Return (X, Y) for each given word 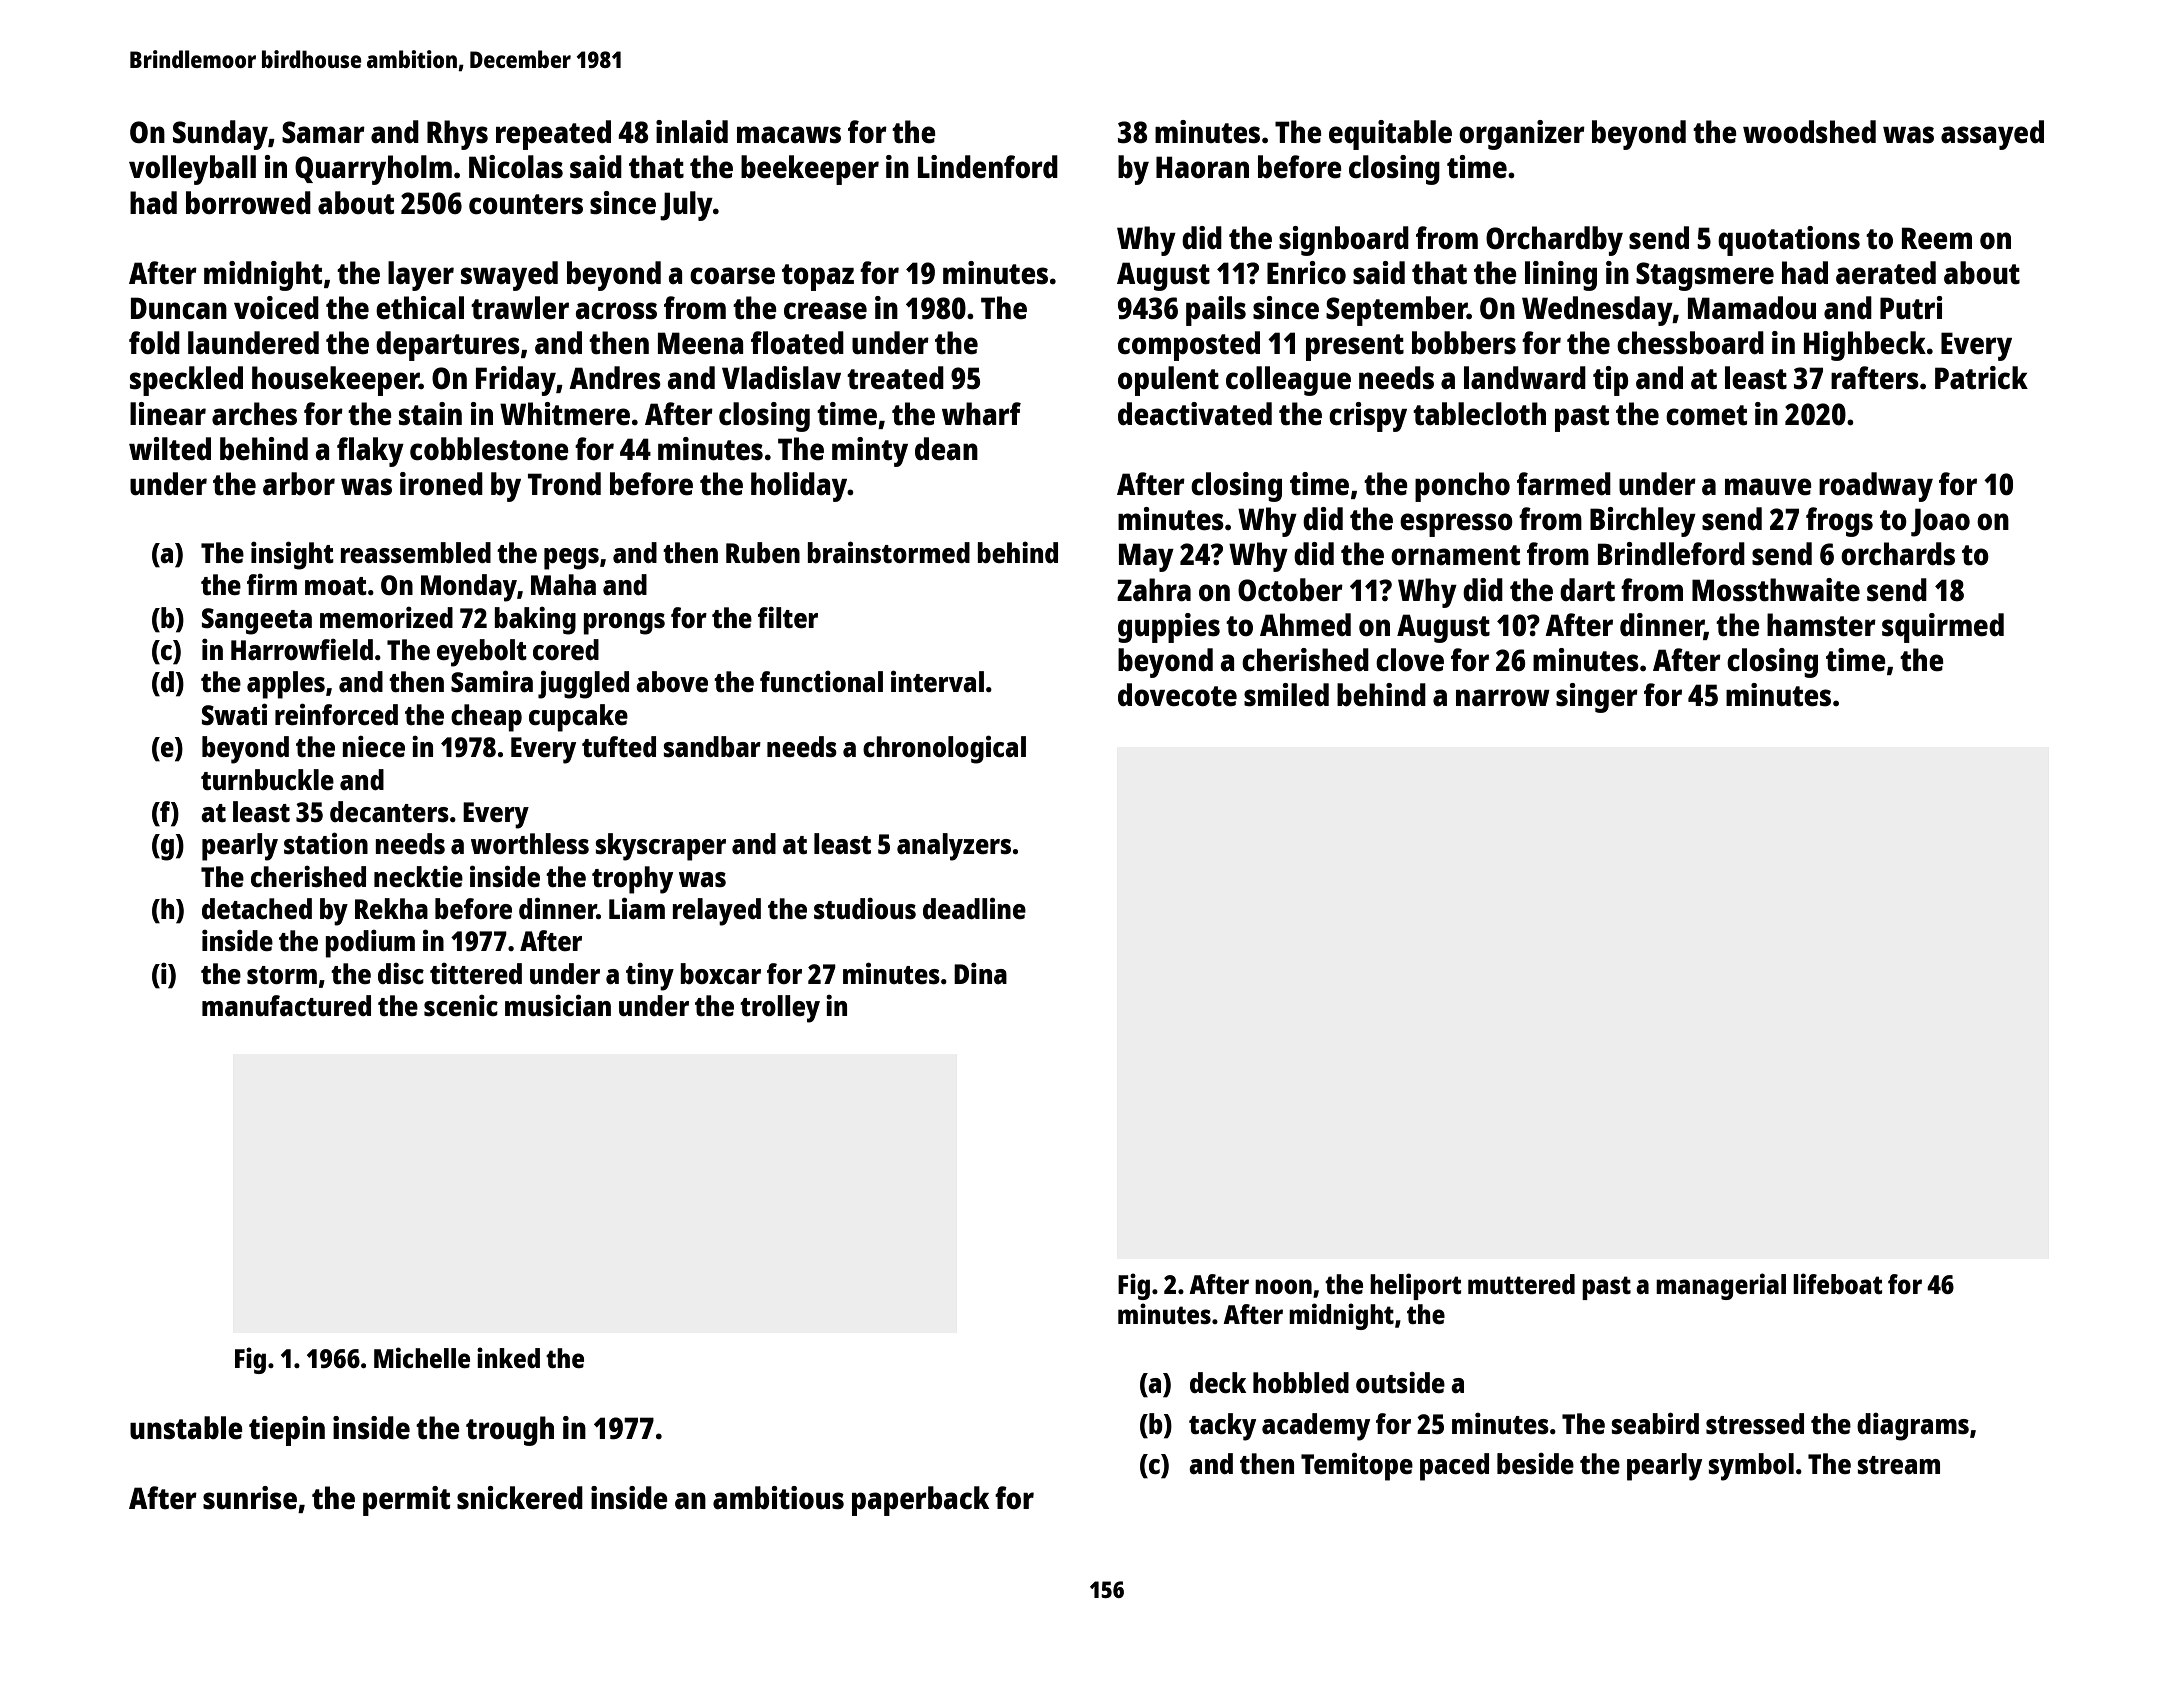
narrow (1503, 697)
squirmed (1943, 628)
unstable (186, 1427)
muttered (1521, 1284)
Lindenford (988, 166)
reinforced (336, 714)
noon (1283, 1286)
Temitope (1357, 1466)
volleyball (192, 170)
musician (558, 1005)
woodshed (1809, 132)
